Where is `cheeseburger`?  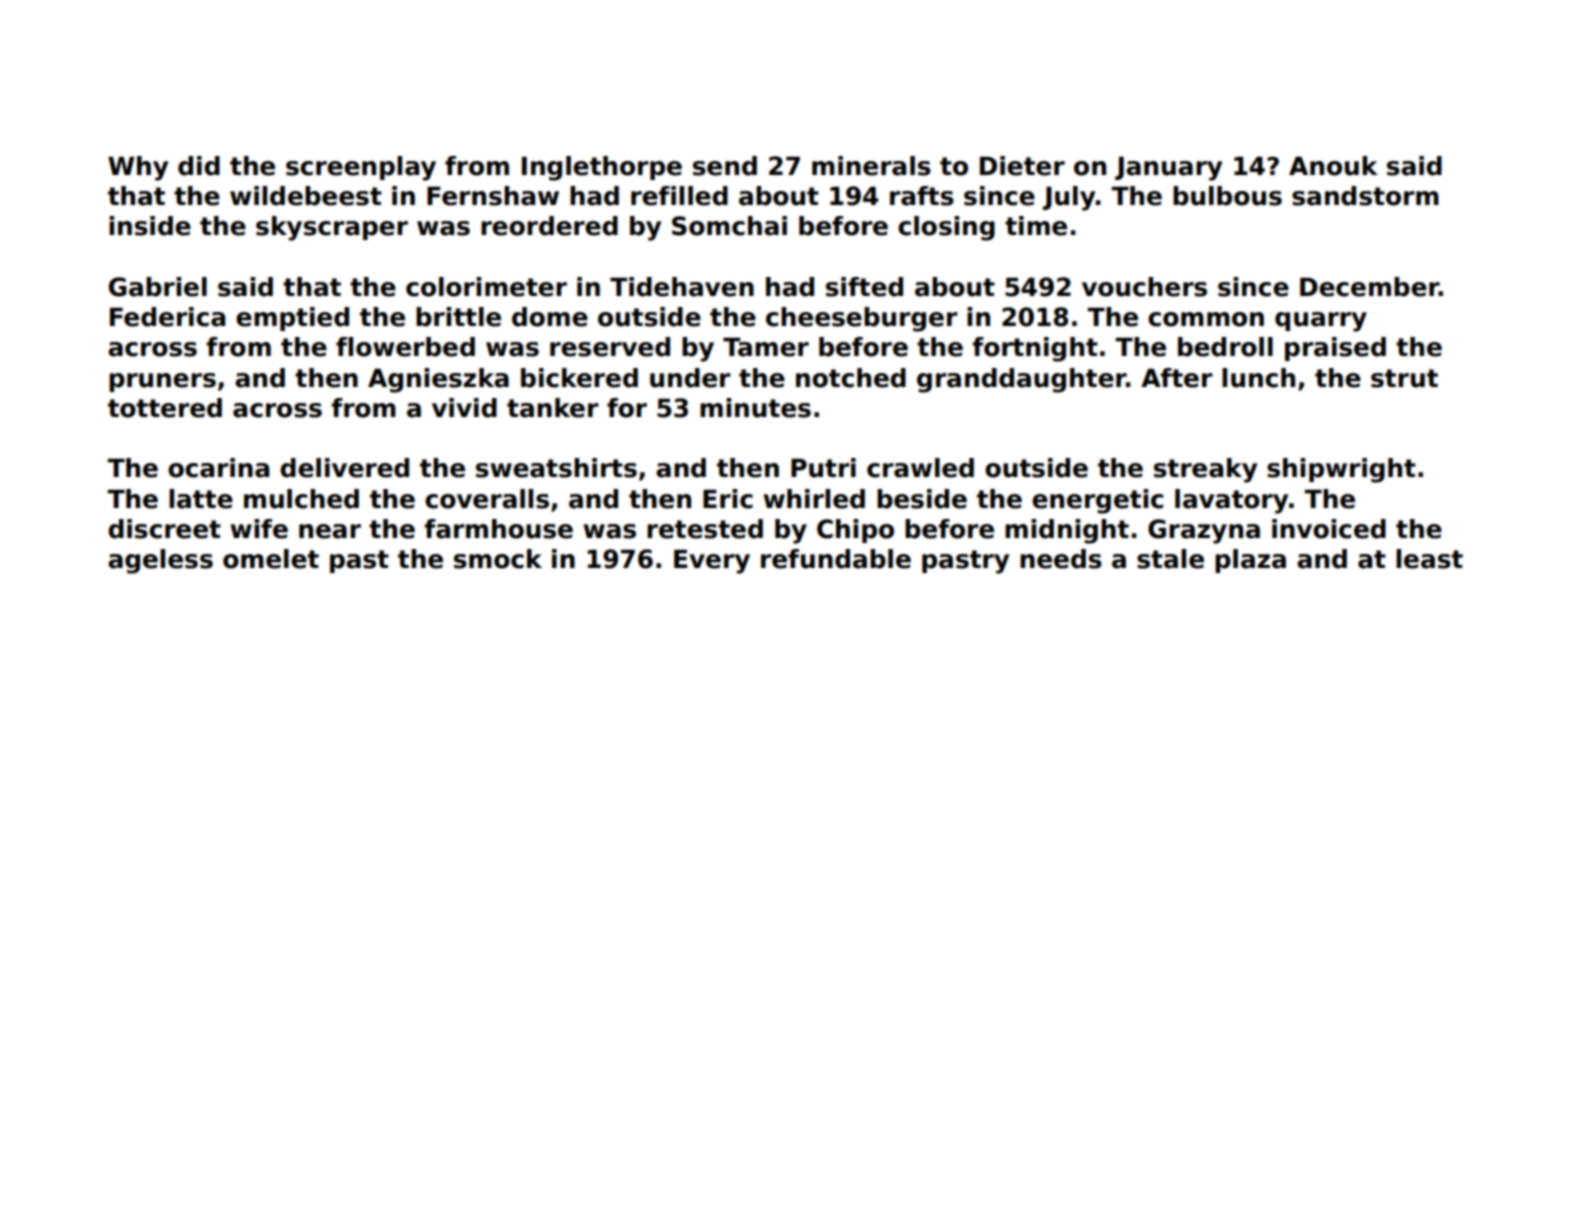
cheeseburger is located at coordinates (862, 319).
